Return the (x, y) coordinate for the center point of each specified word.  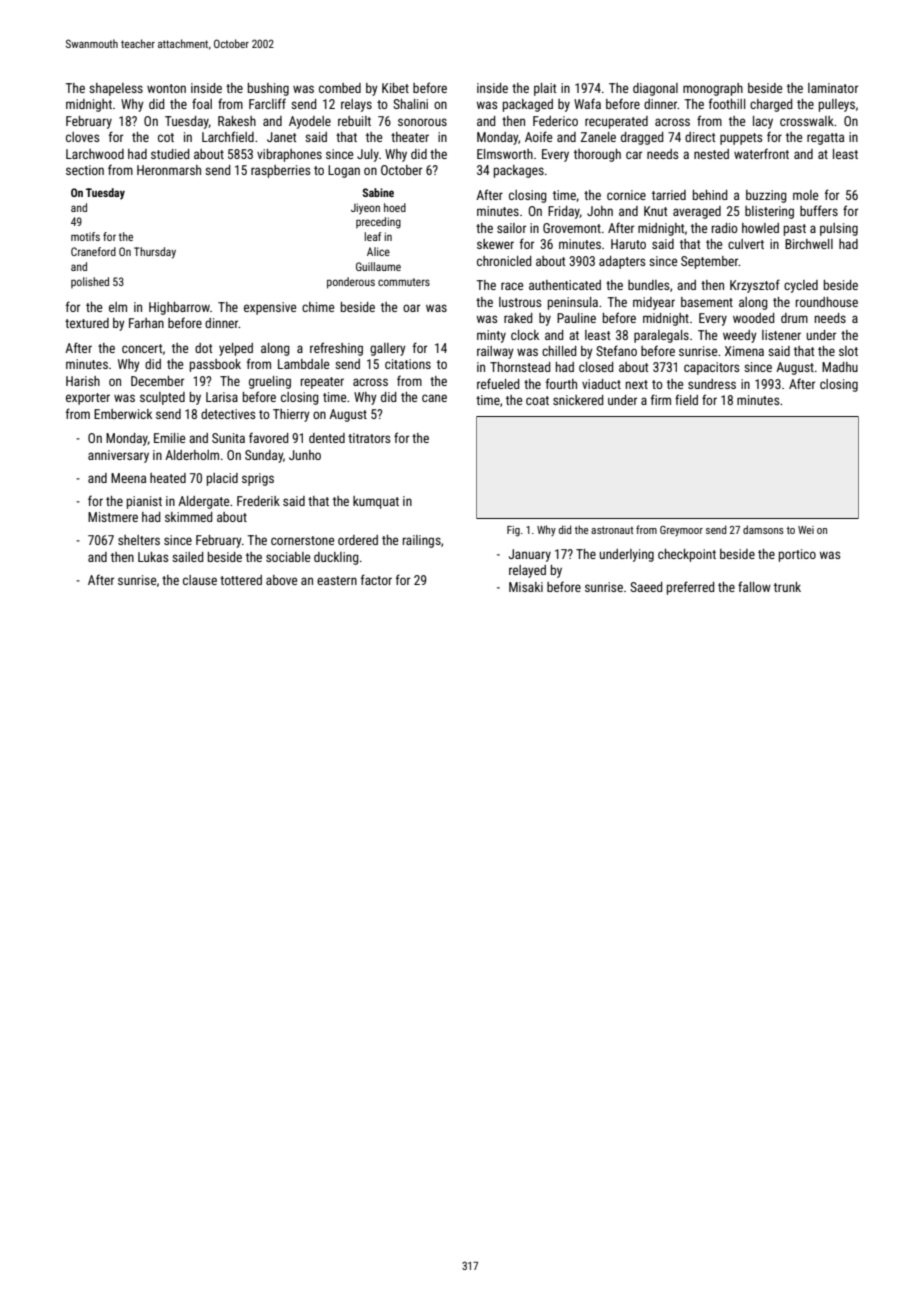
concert (142, 348)
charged (771, 105)
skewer (495, 244)
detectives (228, 414)
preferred (690, 588)
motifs (85, 236)
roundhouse (827, 302)
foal (202, 103)
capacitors (711, 368)
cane (434, 398)
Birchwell (809, 244)
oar (411, 308)
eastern (337, 580)
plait (545, 89)
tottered (241, 580)
